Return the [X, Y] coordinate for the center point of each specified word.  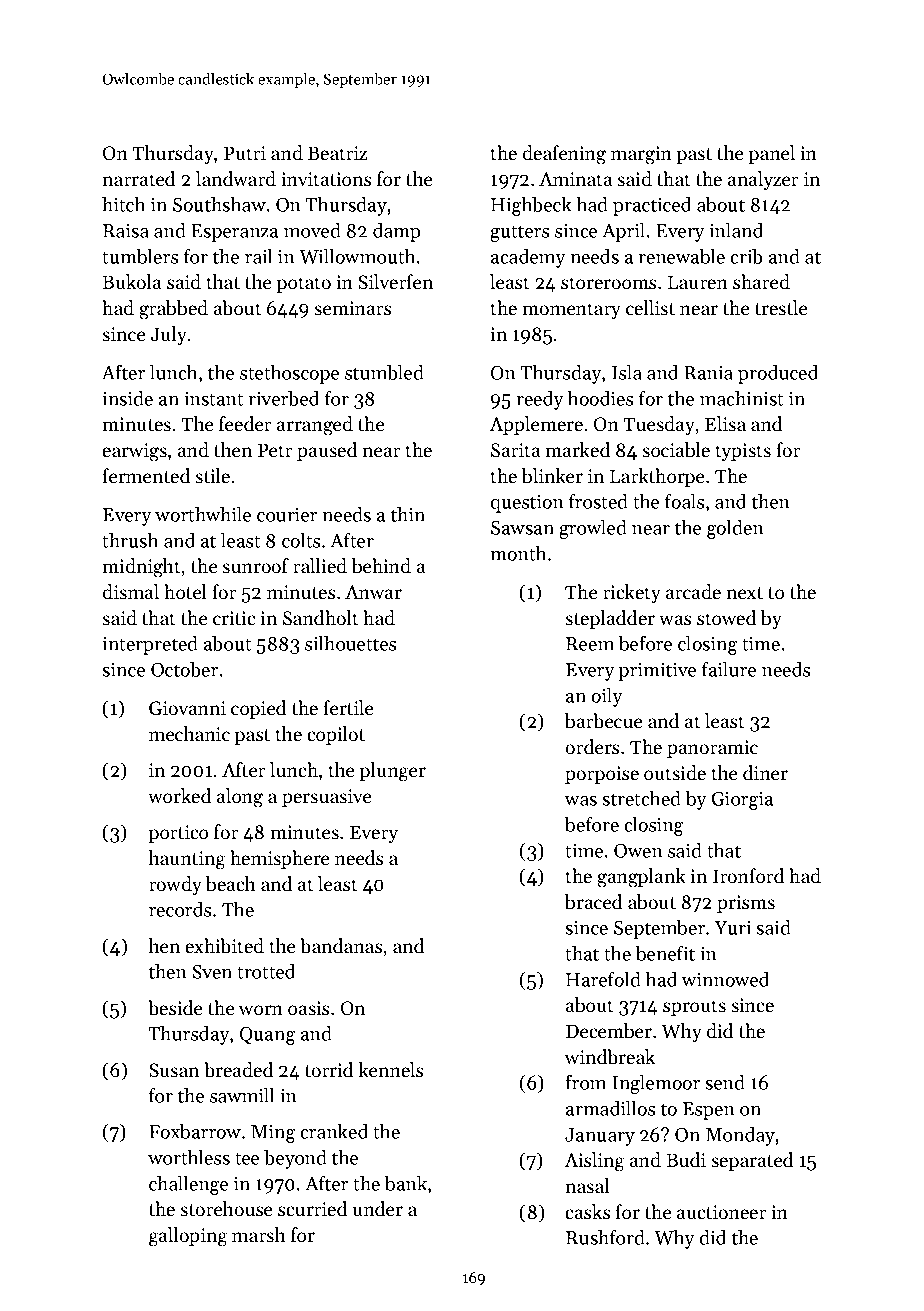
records [180, 909]
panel [772, 154]
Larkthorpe [657, 477]
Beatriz [337, 153]
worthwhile [203, 514]
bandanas [341, 946]
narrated [138, 179]
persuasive [326, 798]
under [378, 1209]
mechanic [189, 734]
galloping [188, 1237]
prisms [746, 904]
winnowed [725, 979]
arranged [315, 426]
